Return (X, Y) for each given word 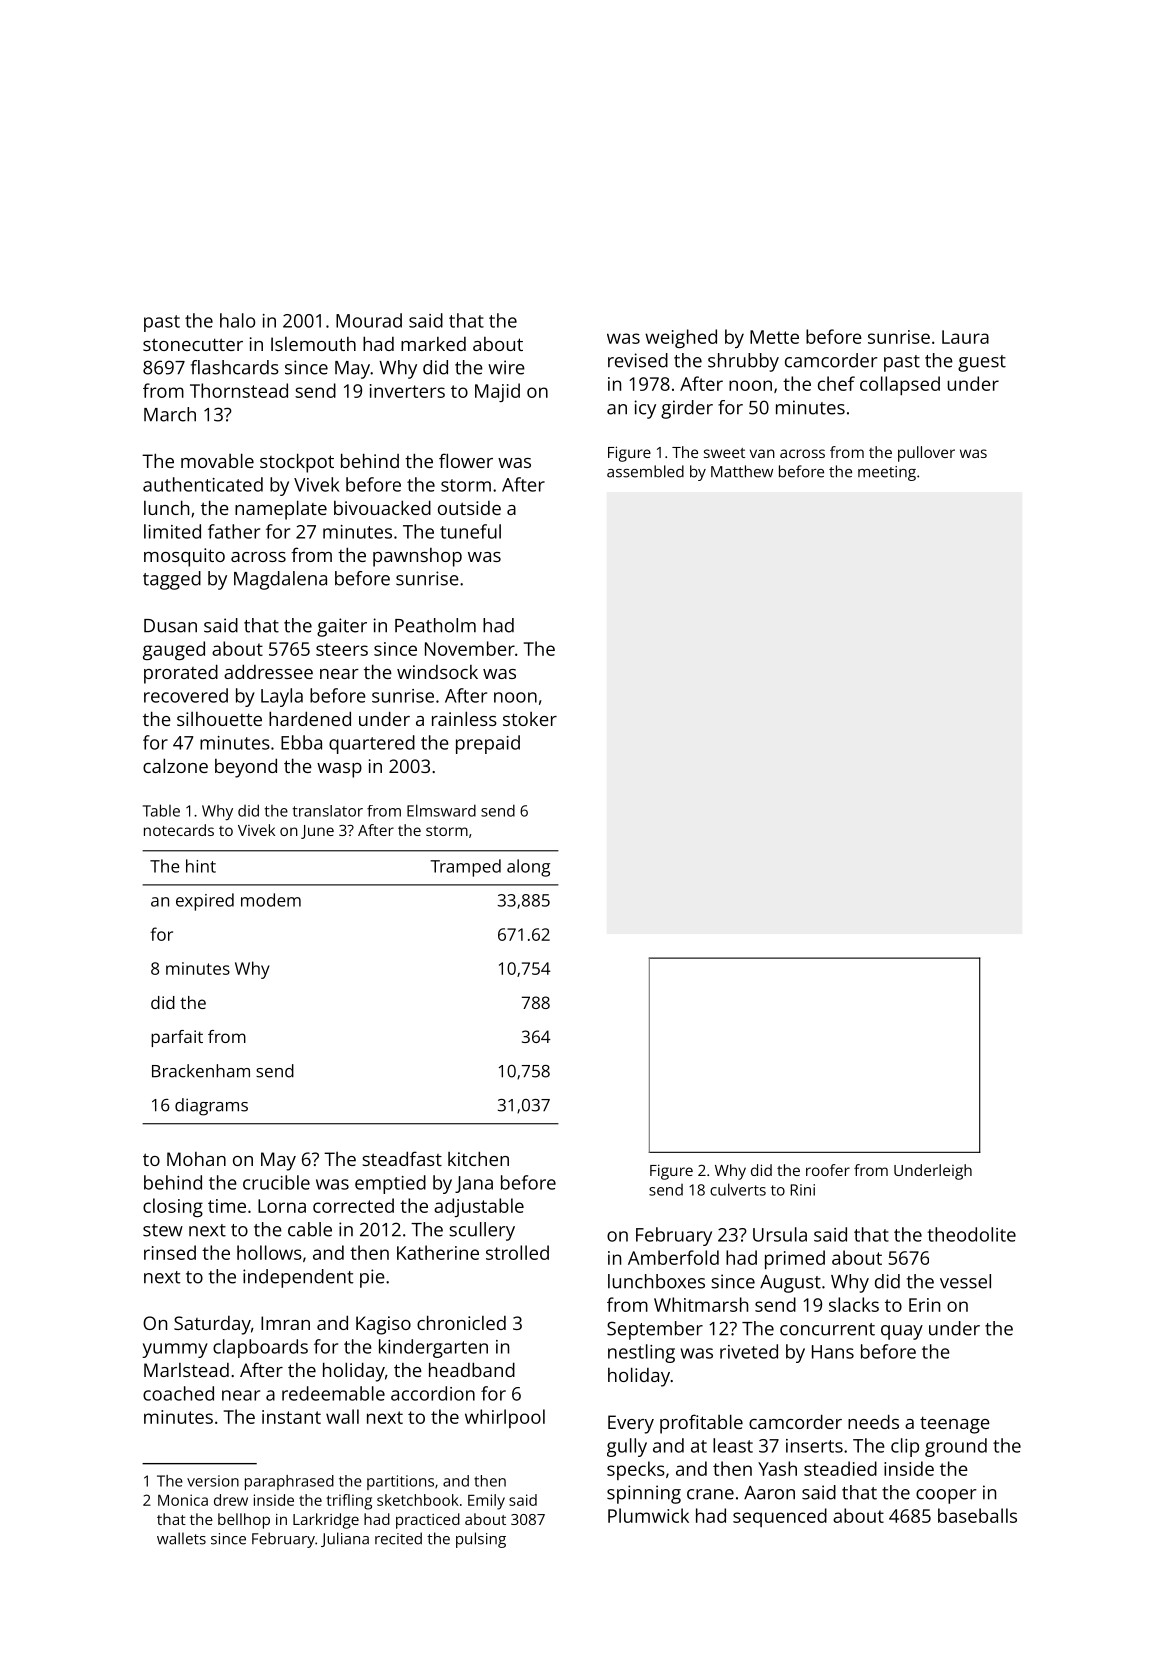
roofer (828, 1170)
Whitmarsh (701, 1304)
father (234, 531)
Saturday (212, 1325)
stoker (530, 719)
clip (905, 1447)
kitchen (478, 1158)
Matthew (742, 471)
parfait (177, 1038)
